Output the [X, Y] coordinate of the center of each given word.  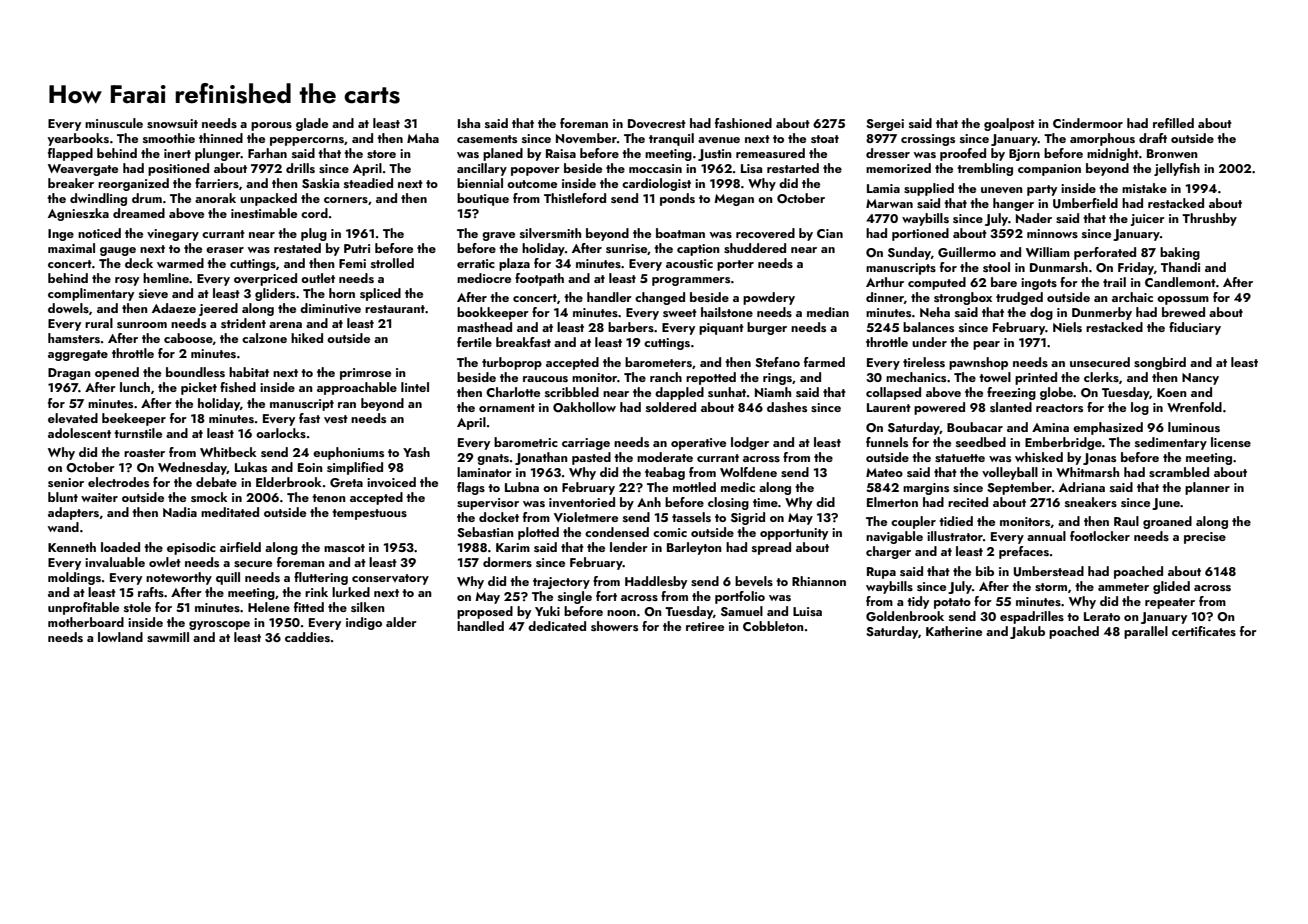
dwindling [98, 199]
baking [1180, 253]
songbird [1160, 363]
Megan [734, 200]
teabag [665, 473]
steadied [368, 183]
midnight [1113, 154]
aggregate [78, 355]
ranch [666, 377]
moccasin [655, 168]
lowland [120, 637]
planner [1207, 488]
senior [66, 482]
